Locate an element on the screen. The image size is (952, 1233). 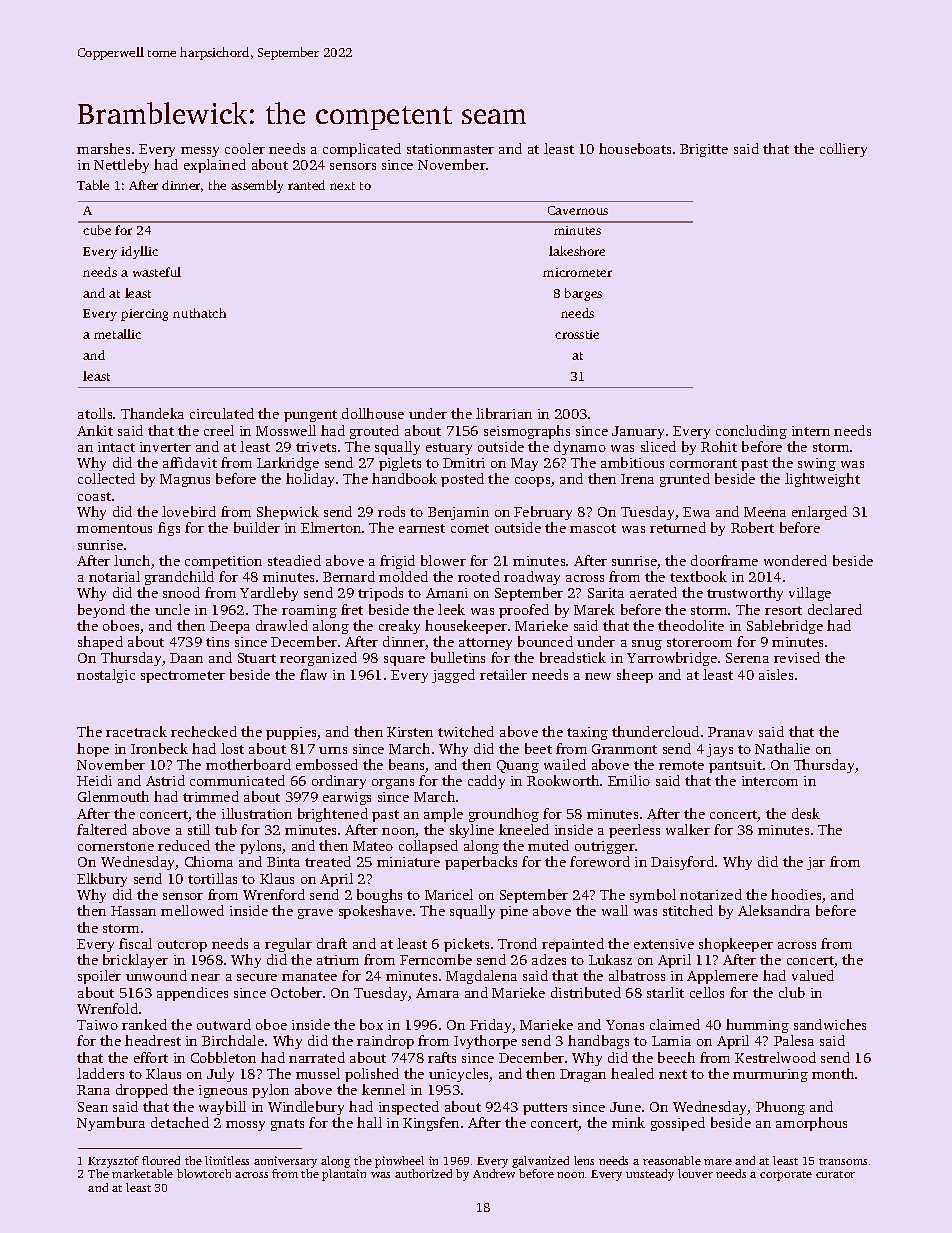
racetrack is located at coordinates (136, 731).
